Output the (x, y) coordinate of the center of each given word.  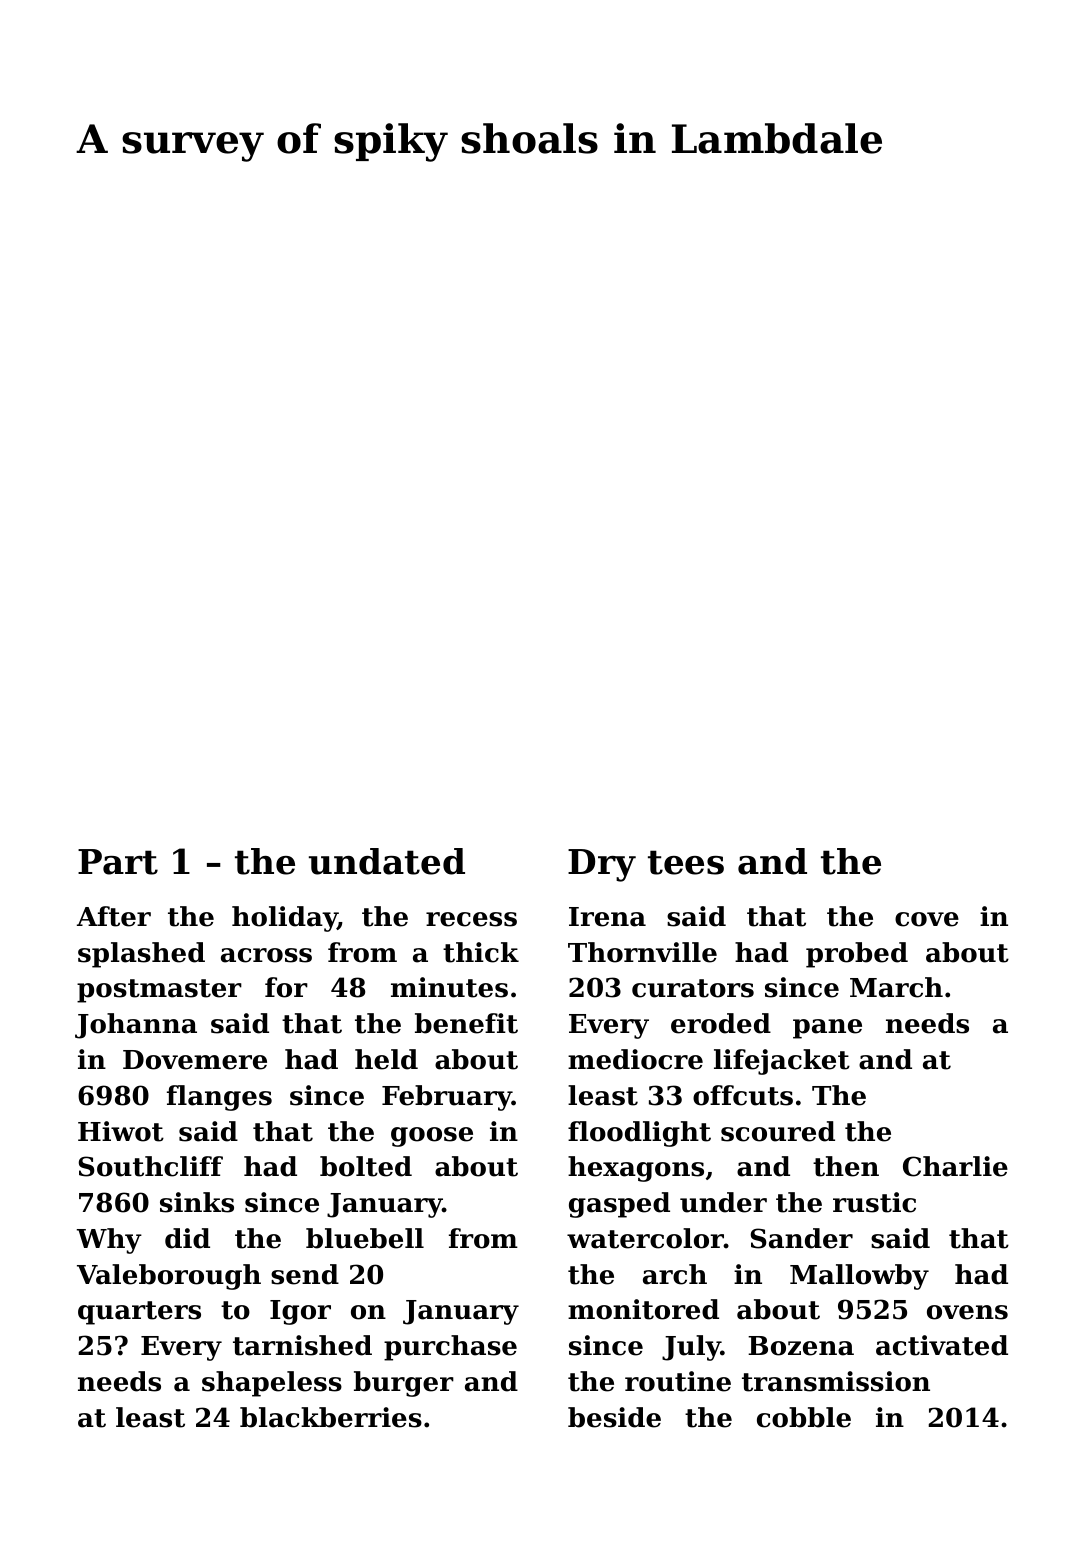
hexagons (636, 1169)
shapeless (272, 1384)
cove (927, 919)
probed (857, 955)
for (286, 987)
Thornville (642, 952)
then (846, 1166)
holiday (284, 919)
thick (481, 952)
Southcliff (151, 1166)
